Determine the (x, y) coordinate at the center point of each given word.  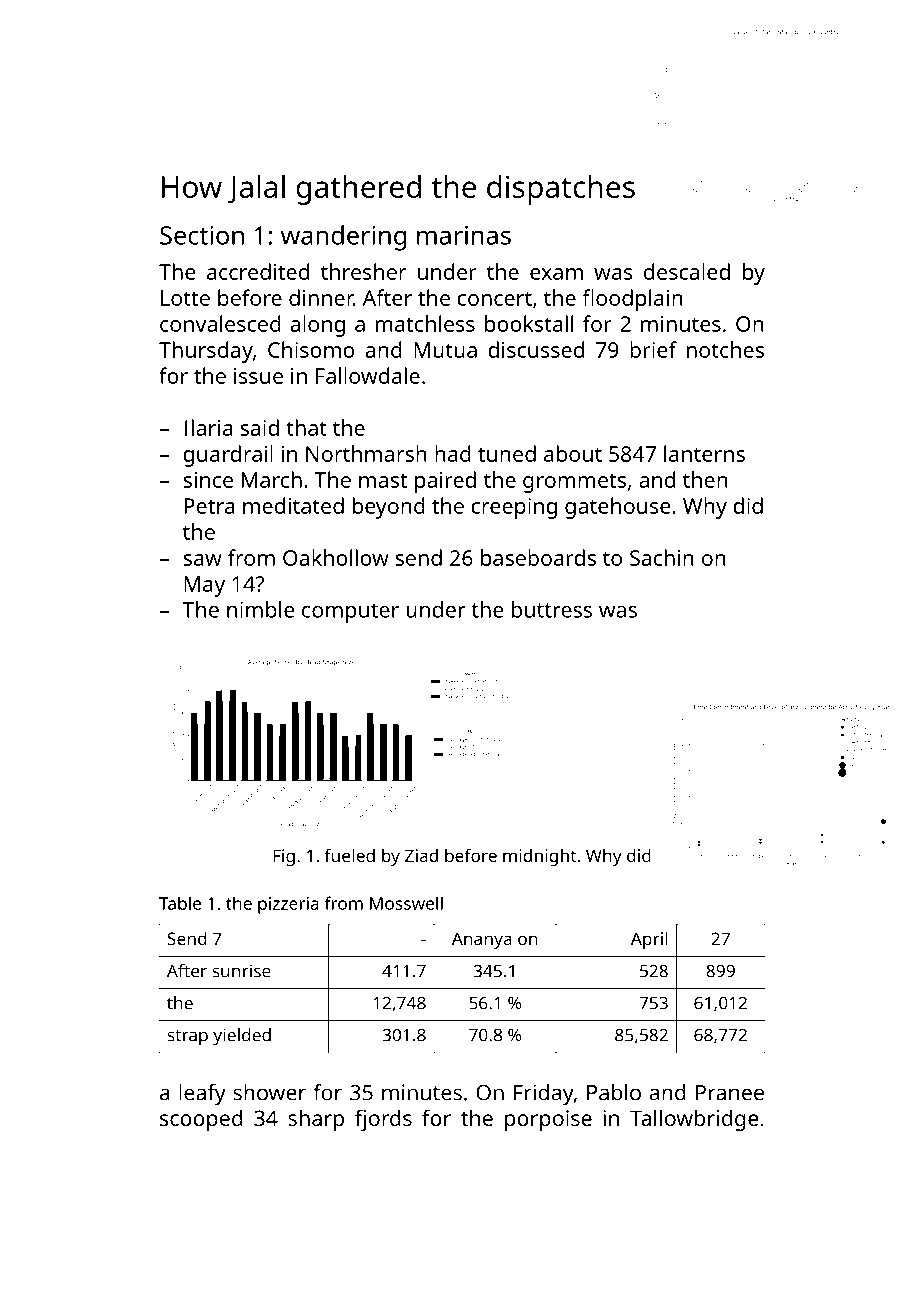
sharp (316, 1120)
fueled (350, 855)
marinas (464, 235)
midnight (539, 857)
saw (202, 560)
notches (725, 349)
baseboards (538, 557)
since (208, 480)
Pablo (614, 1092)
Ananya (482, 940)
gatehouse (618, 508)
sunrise (241, 971)
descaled (687, 271)
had (453, 453)
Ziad (421, 855)
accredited (258, 271)
